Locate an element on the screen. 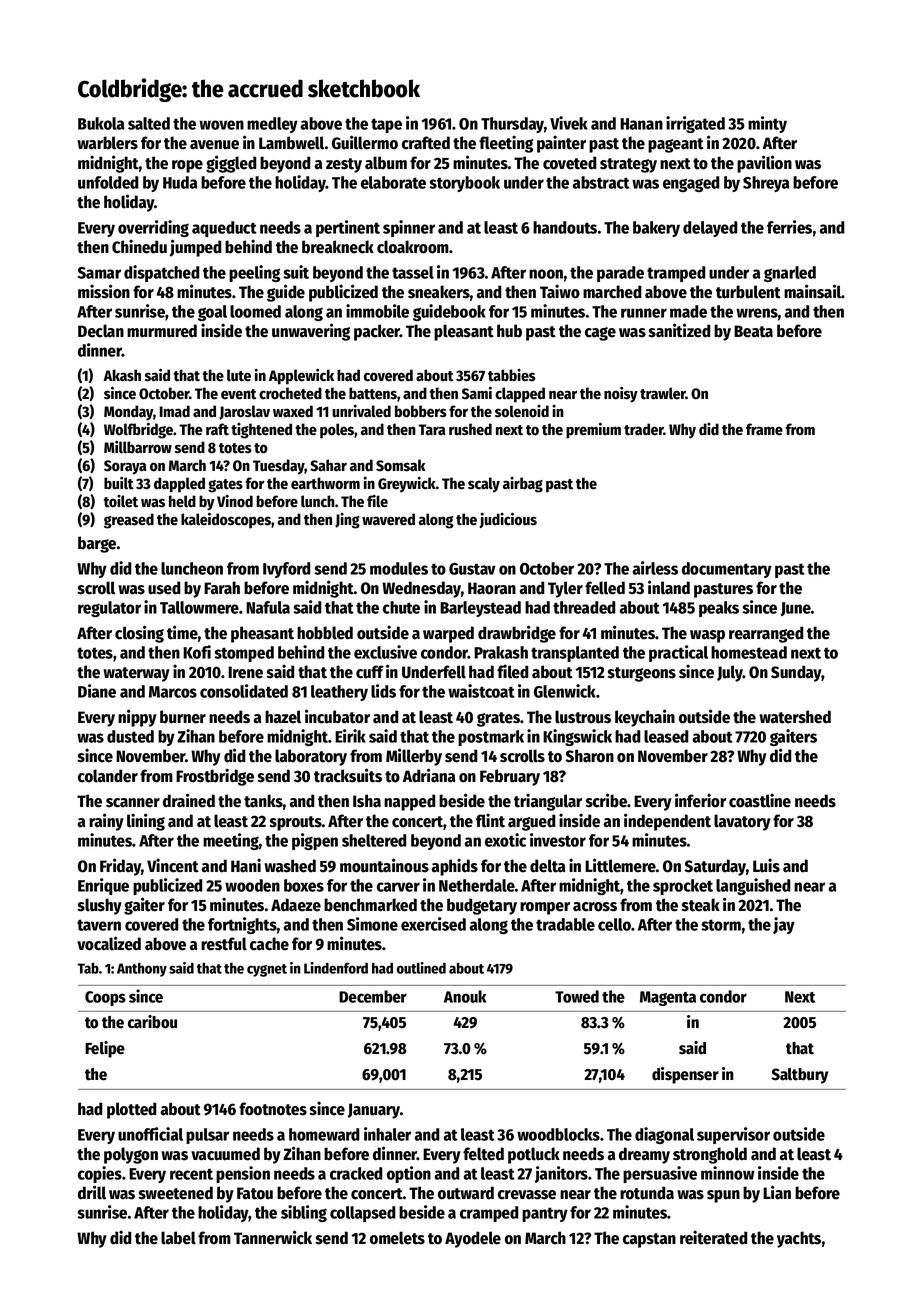 The width and height of the screenshot is (924, 1308). Samar is located at coordinates (99, 273).
